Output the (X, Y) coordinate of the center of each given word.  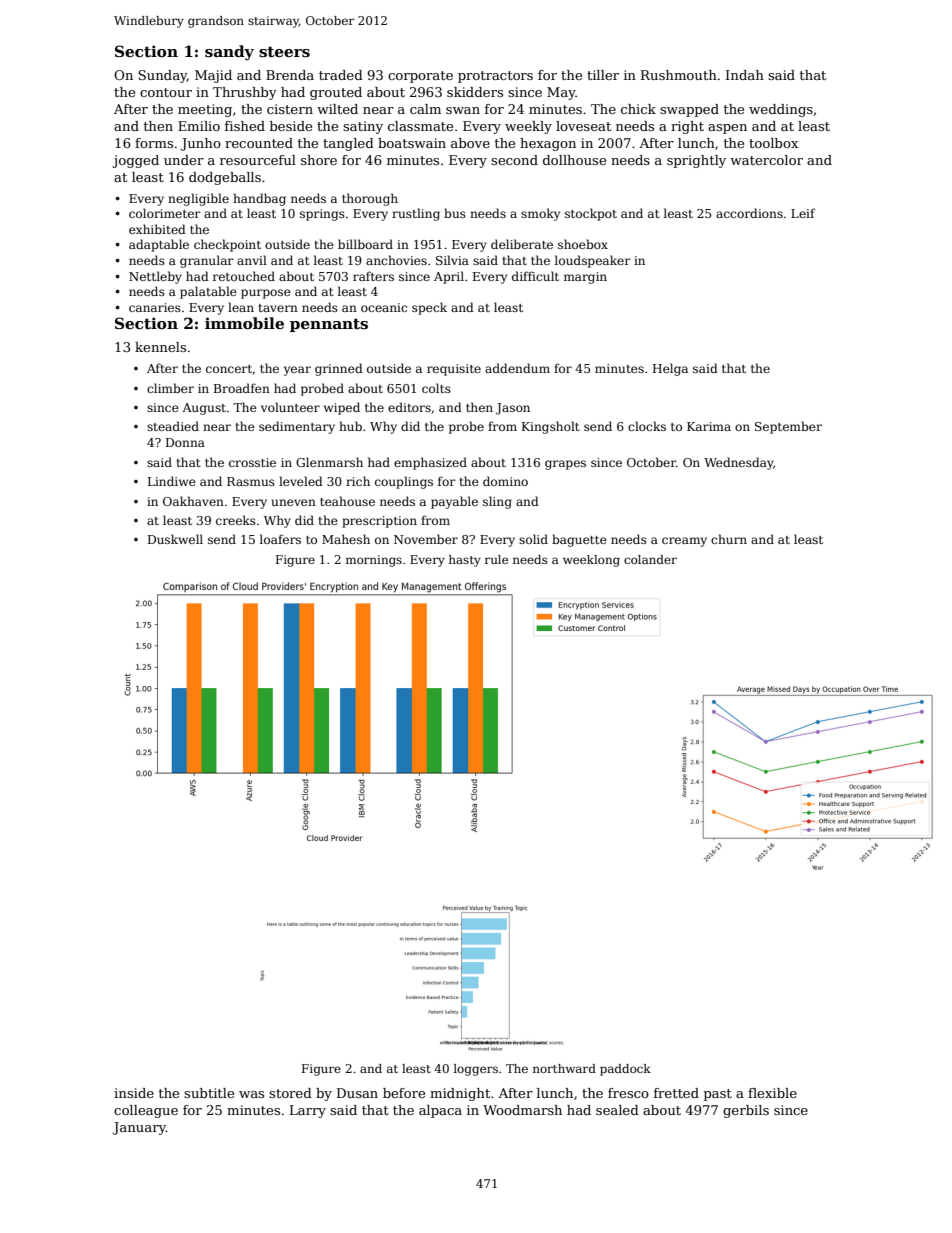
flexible (772, 1093)
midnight (460, 1094)
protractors (495, 77)
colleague (146, 1111)
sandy (229, 53)
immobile (244, 323)
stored (290, 1093)
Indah (745, 75)
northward (564, 1068)
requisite (454, 370)
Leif (803, 213)
